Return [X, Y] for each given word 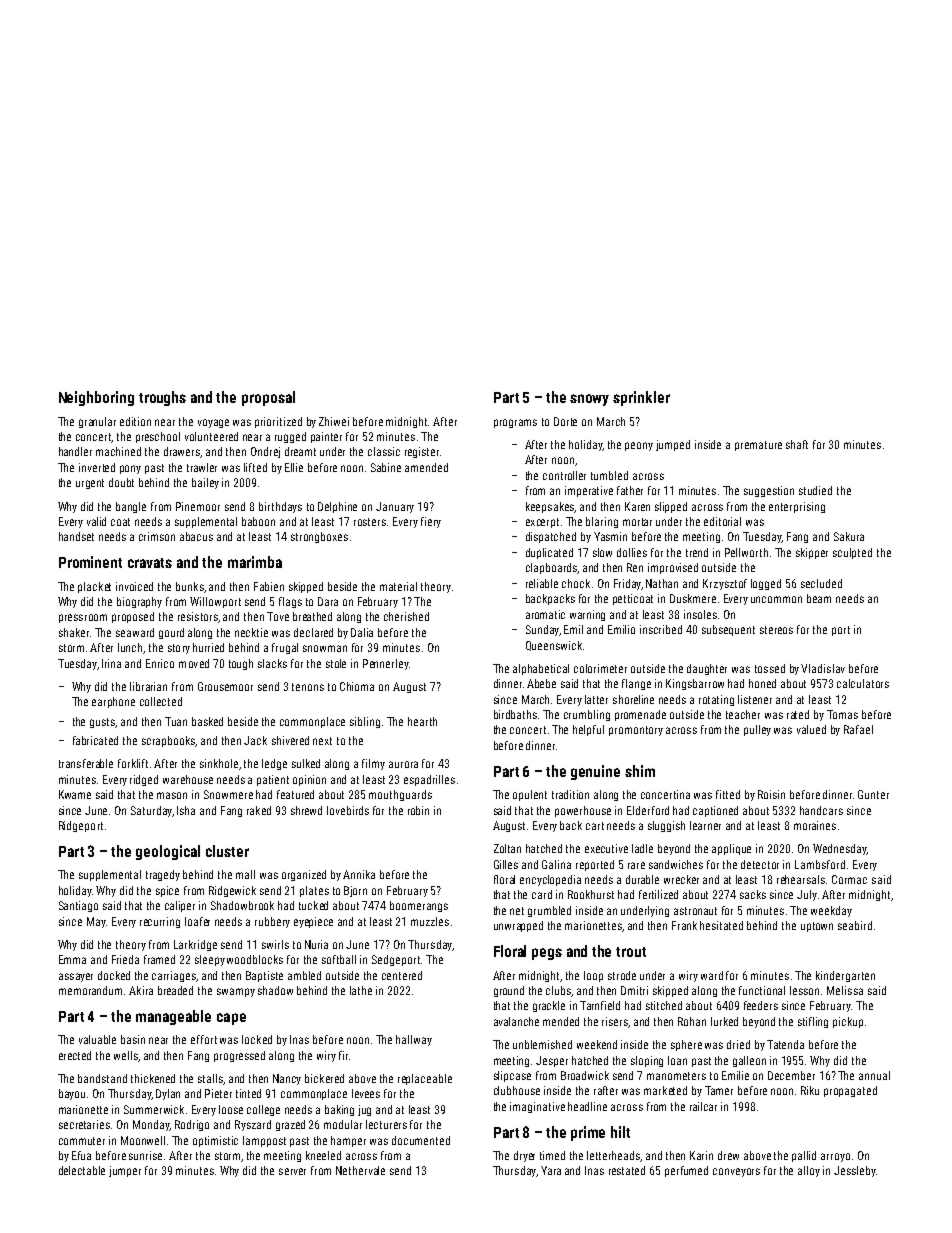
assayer [76, 977]
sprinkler [641, 398]
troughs [162, 398]
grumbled [549, 911]
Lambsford [820, 864]
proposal [268, 398]
